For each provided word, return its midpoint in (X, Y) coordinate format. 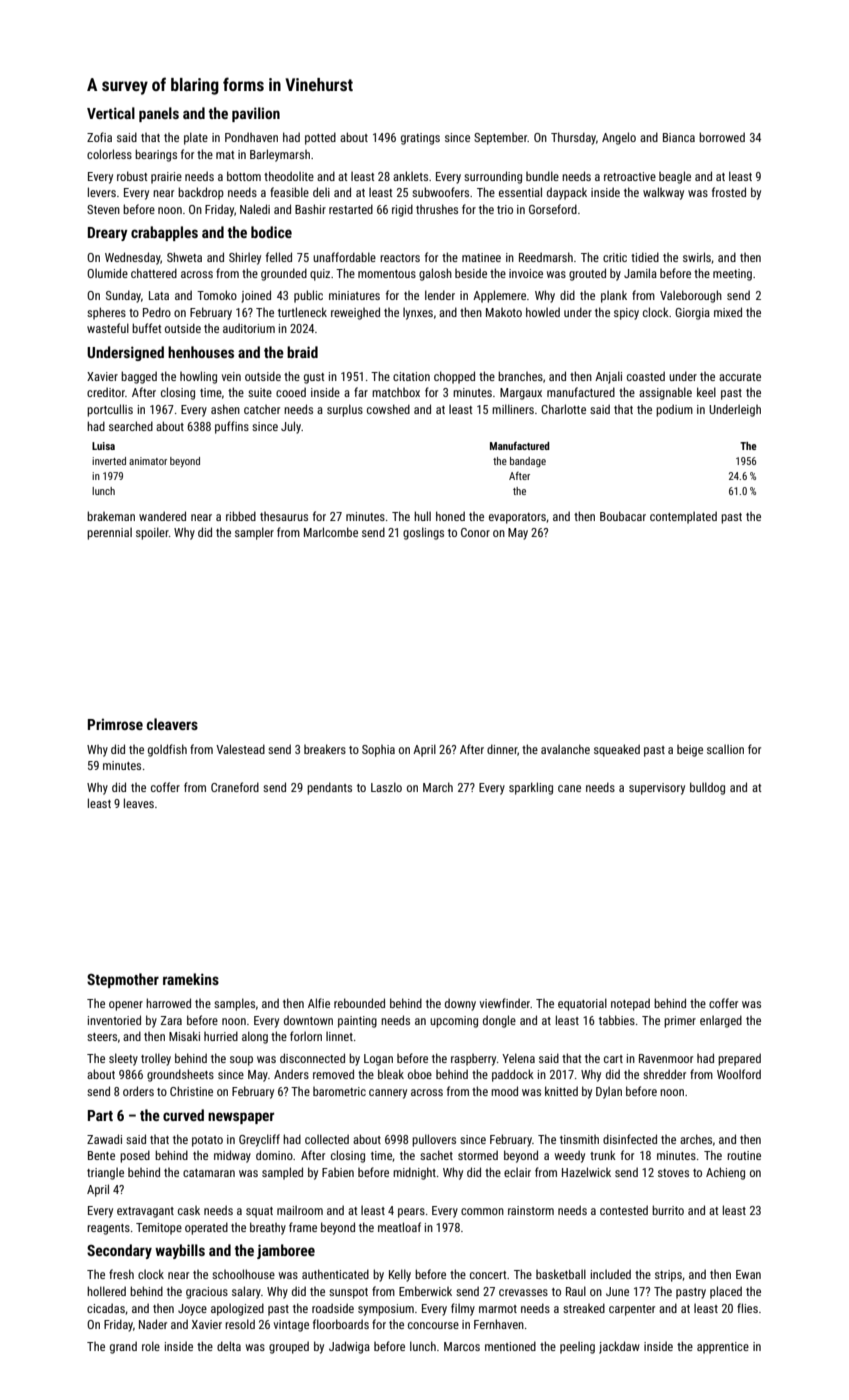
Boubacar (623, 516)
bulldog (707, 788)
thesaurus (284, 516)
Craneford (235, 787)
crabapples (164, 233)
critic (615, 257)
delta (229, 1346)
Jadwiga (349, 1347)
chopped (454, 377)
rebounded (359, 1003)
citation (411, 376)
